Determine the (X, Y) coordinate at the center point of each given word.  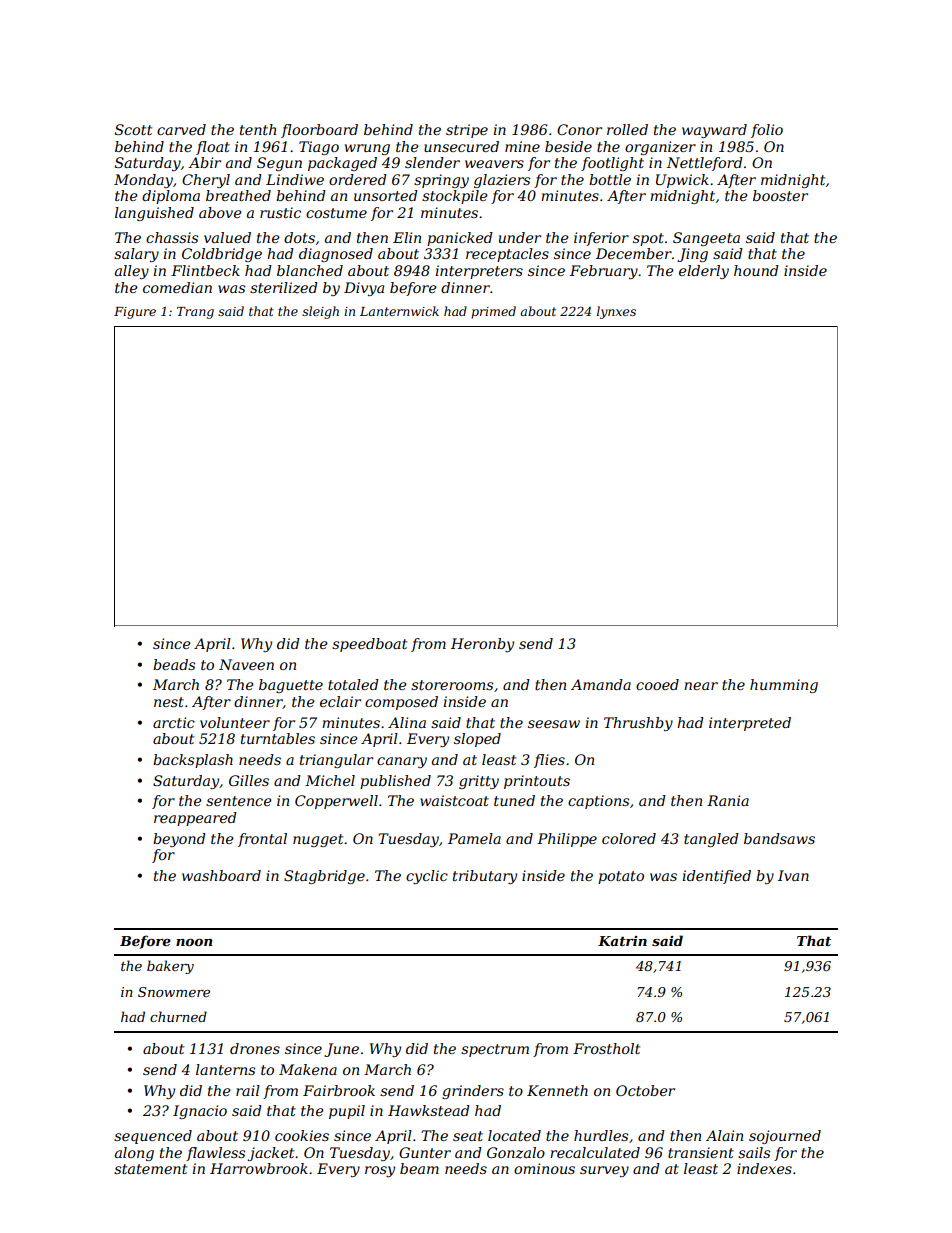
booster (780, 195)
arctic (174, 722)
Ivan (793, 875)
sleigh (320, 312)
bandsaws (779, 838)
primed (493, 312)
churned (178, 1016)
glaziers (502, 181)
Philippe (567, 840)
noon (194, 942)
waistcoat (454, 800)
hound (756, 270)
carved (181, 129)
